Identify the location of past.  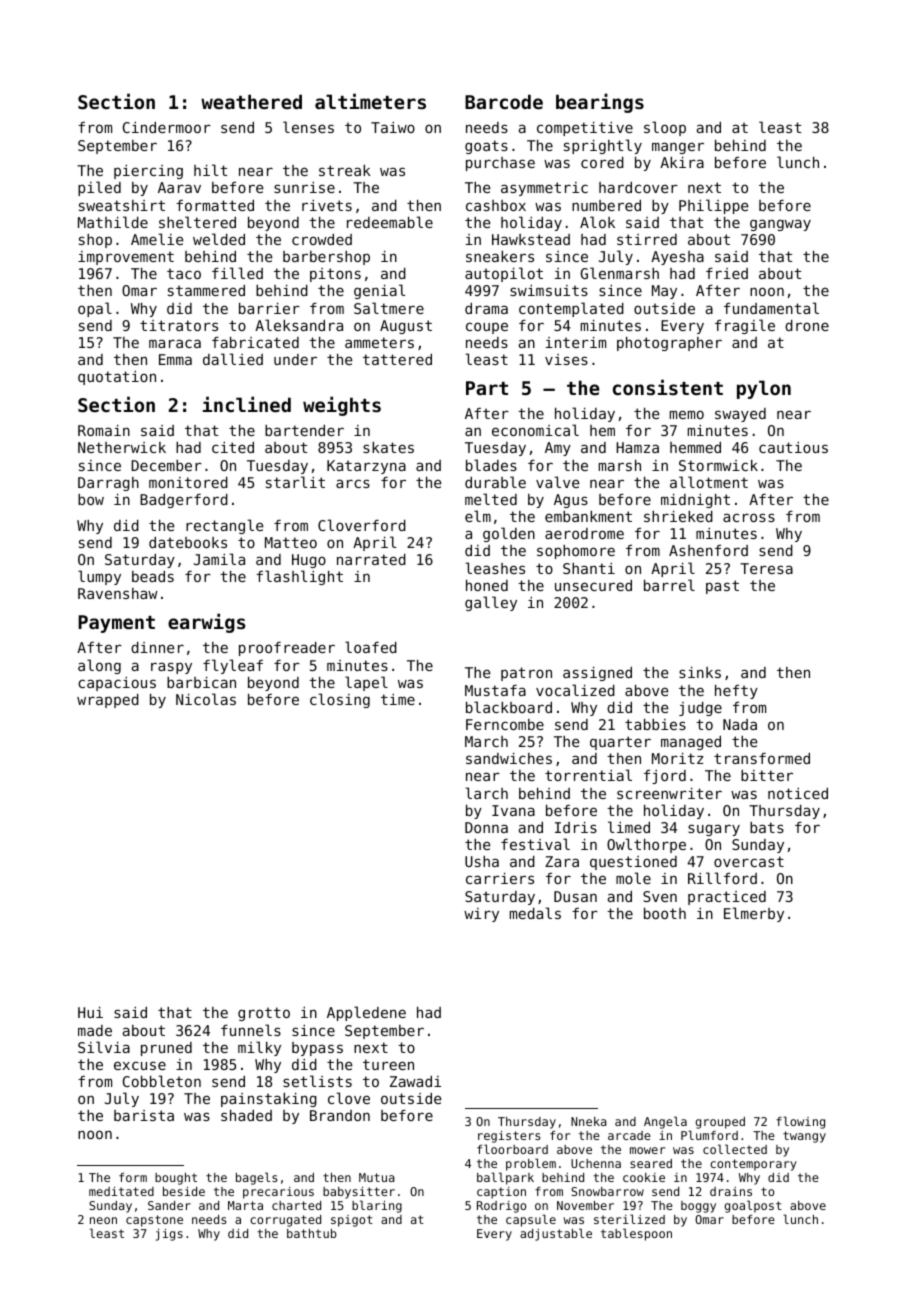
(722, 587).
